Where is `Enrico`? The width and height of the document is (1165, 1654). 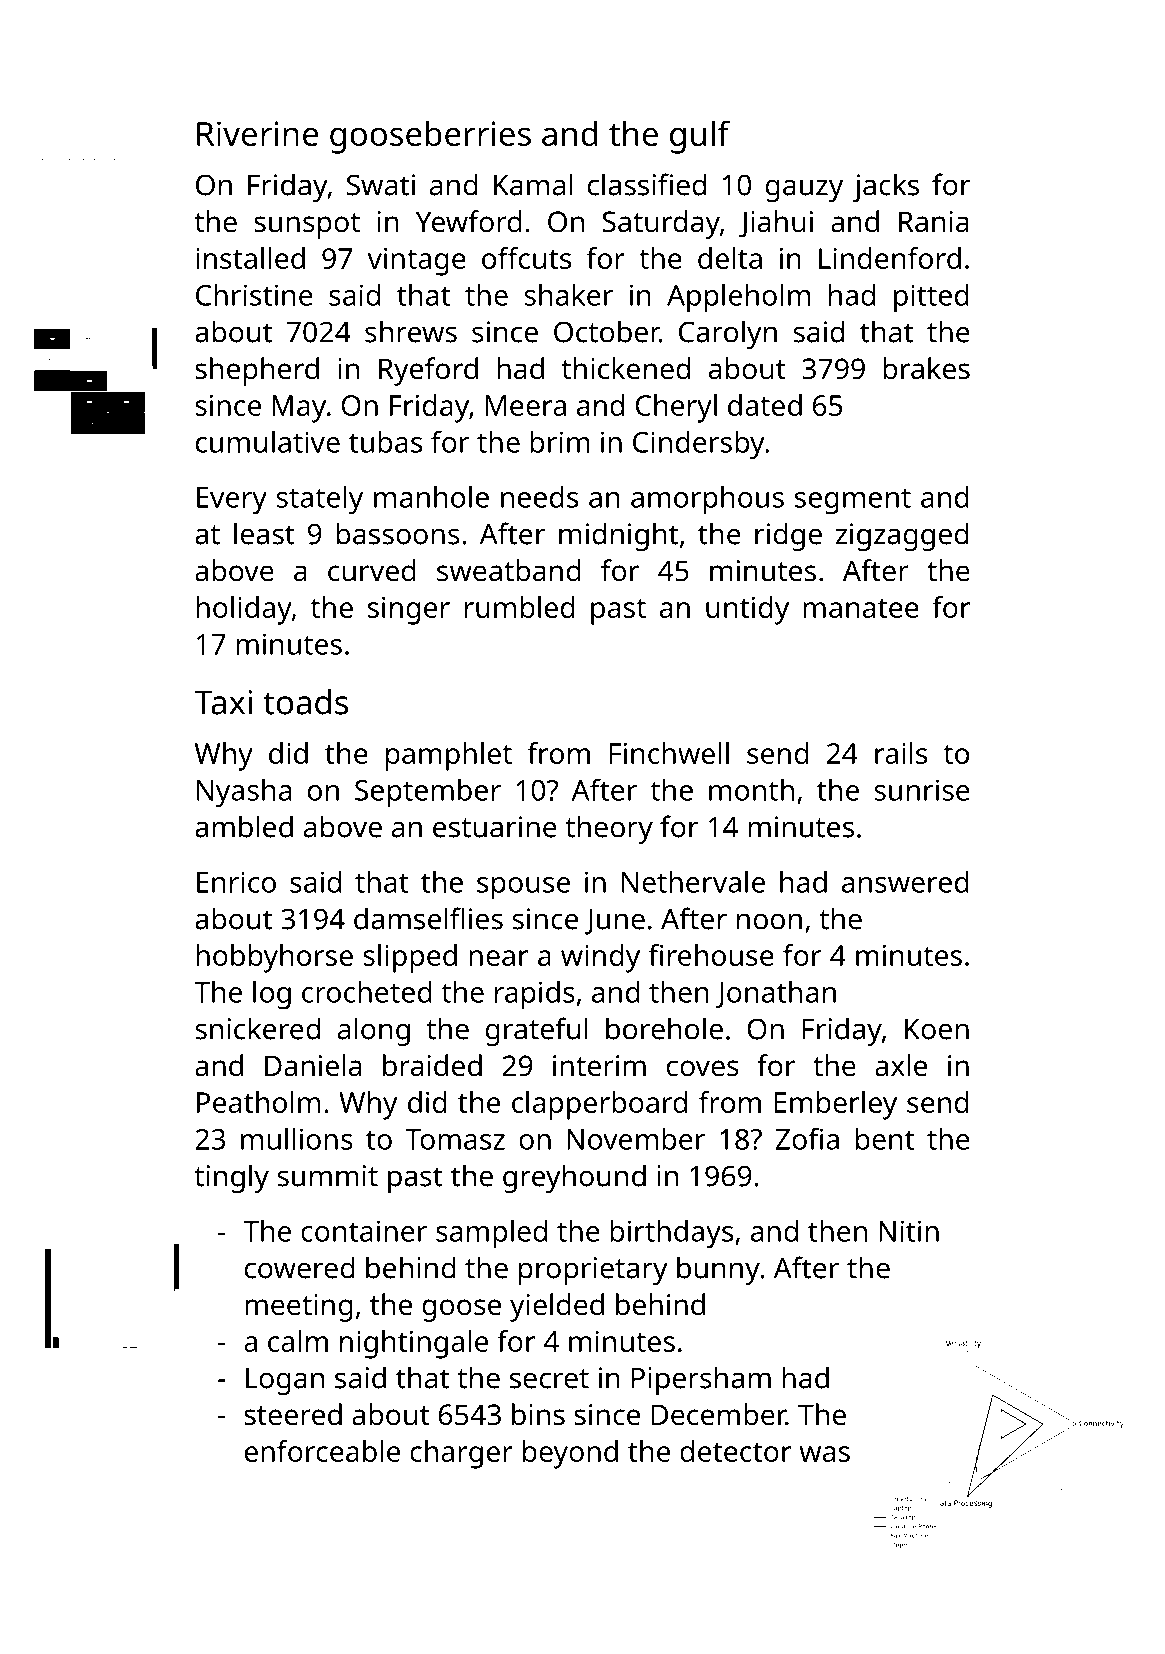
Enrico is located at coordinates (236, 882).
